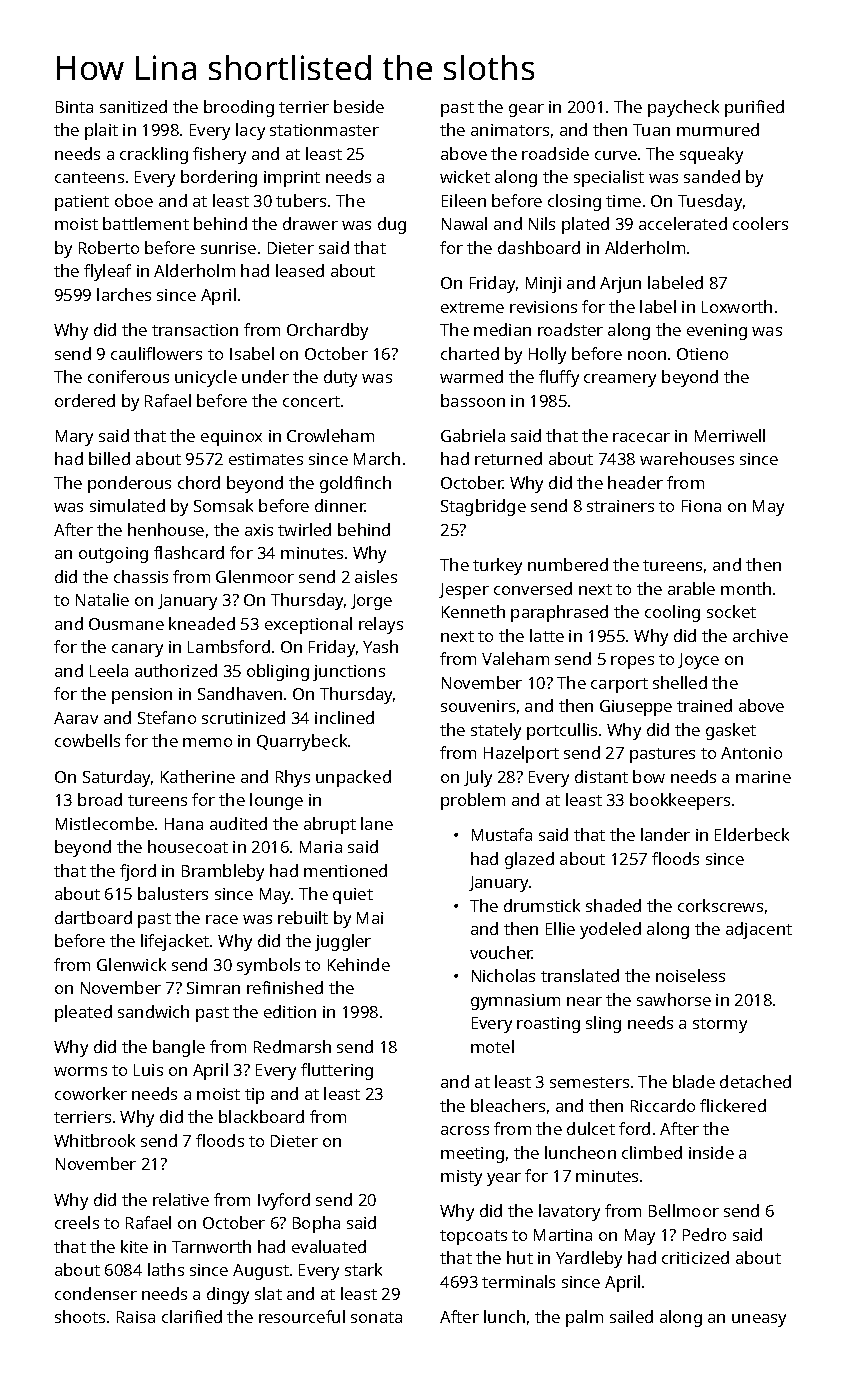 Image resolution: width=849 pixels, height=1400 pixels. Describe the element at coordinates (759, 930) in the image. I see `adjacent` at that location.
